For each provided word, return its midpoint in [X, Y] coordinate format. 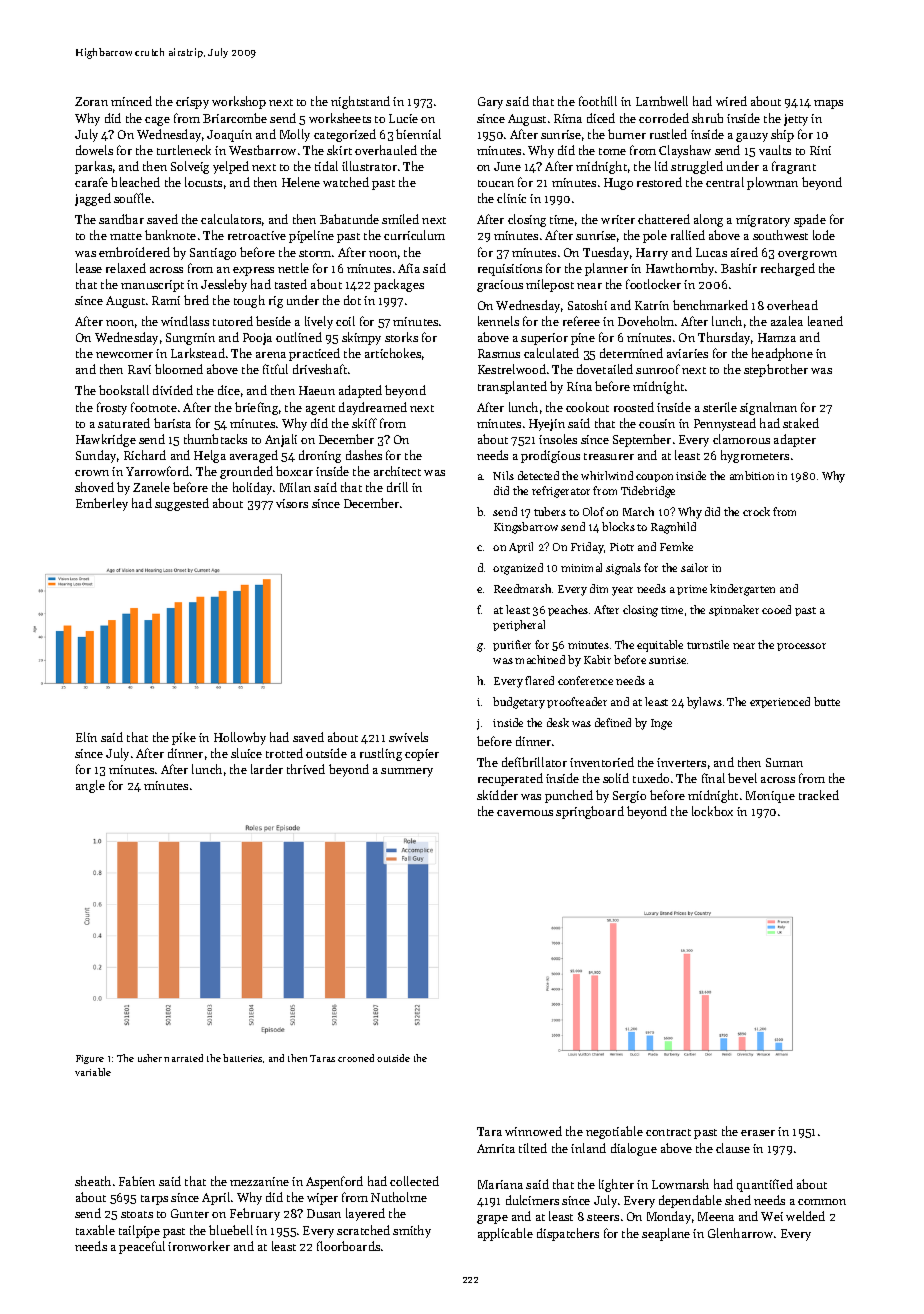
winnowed [533, 1131]
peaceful [142, 1247]
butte [827, 701]
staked [801, 423]
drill [397, 487]
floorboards [348, 1246]
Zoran [91, 101]
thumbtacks [215, 439]
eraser [758, 1133]
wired [731, 101]
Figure [90, 1059]
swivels [408, 737]
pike [184, 738]
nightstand [360, 102]
